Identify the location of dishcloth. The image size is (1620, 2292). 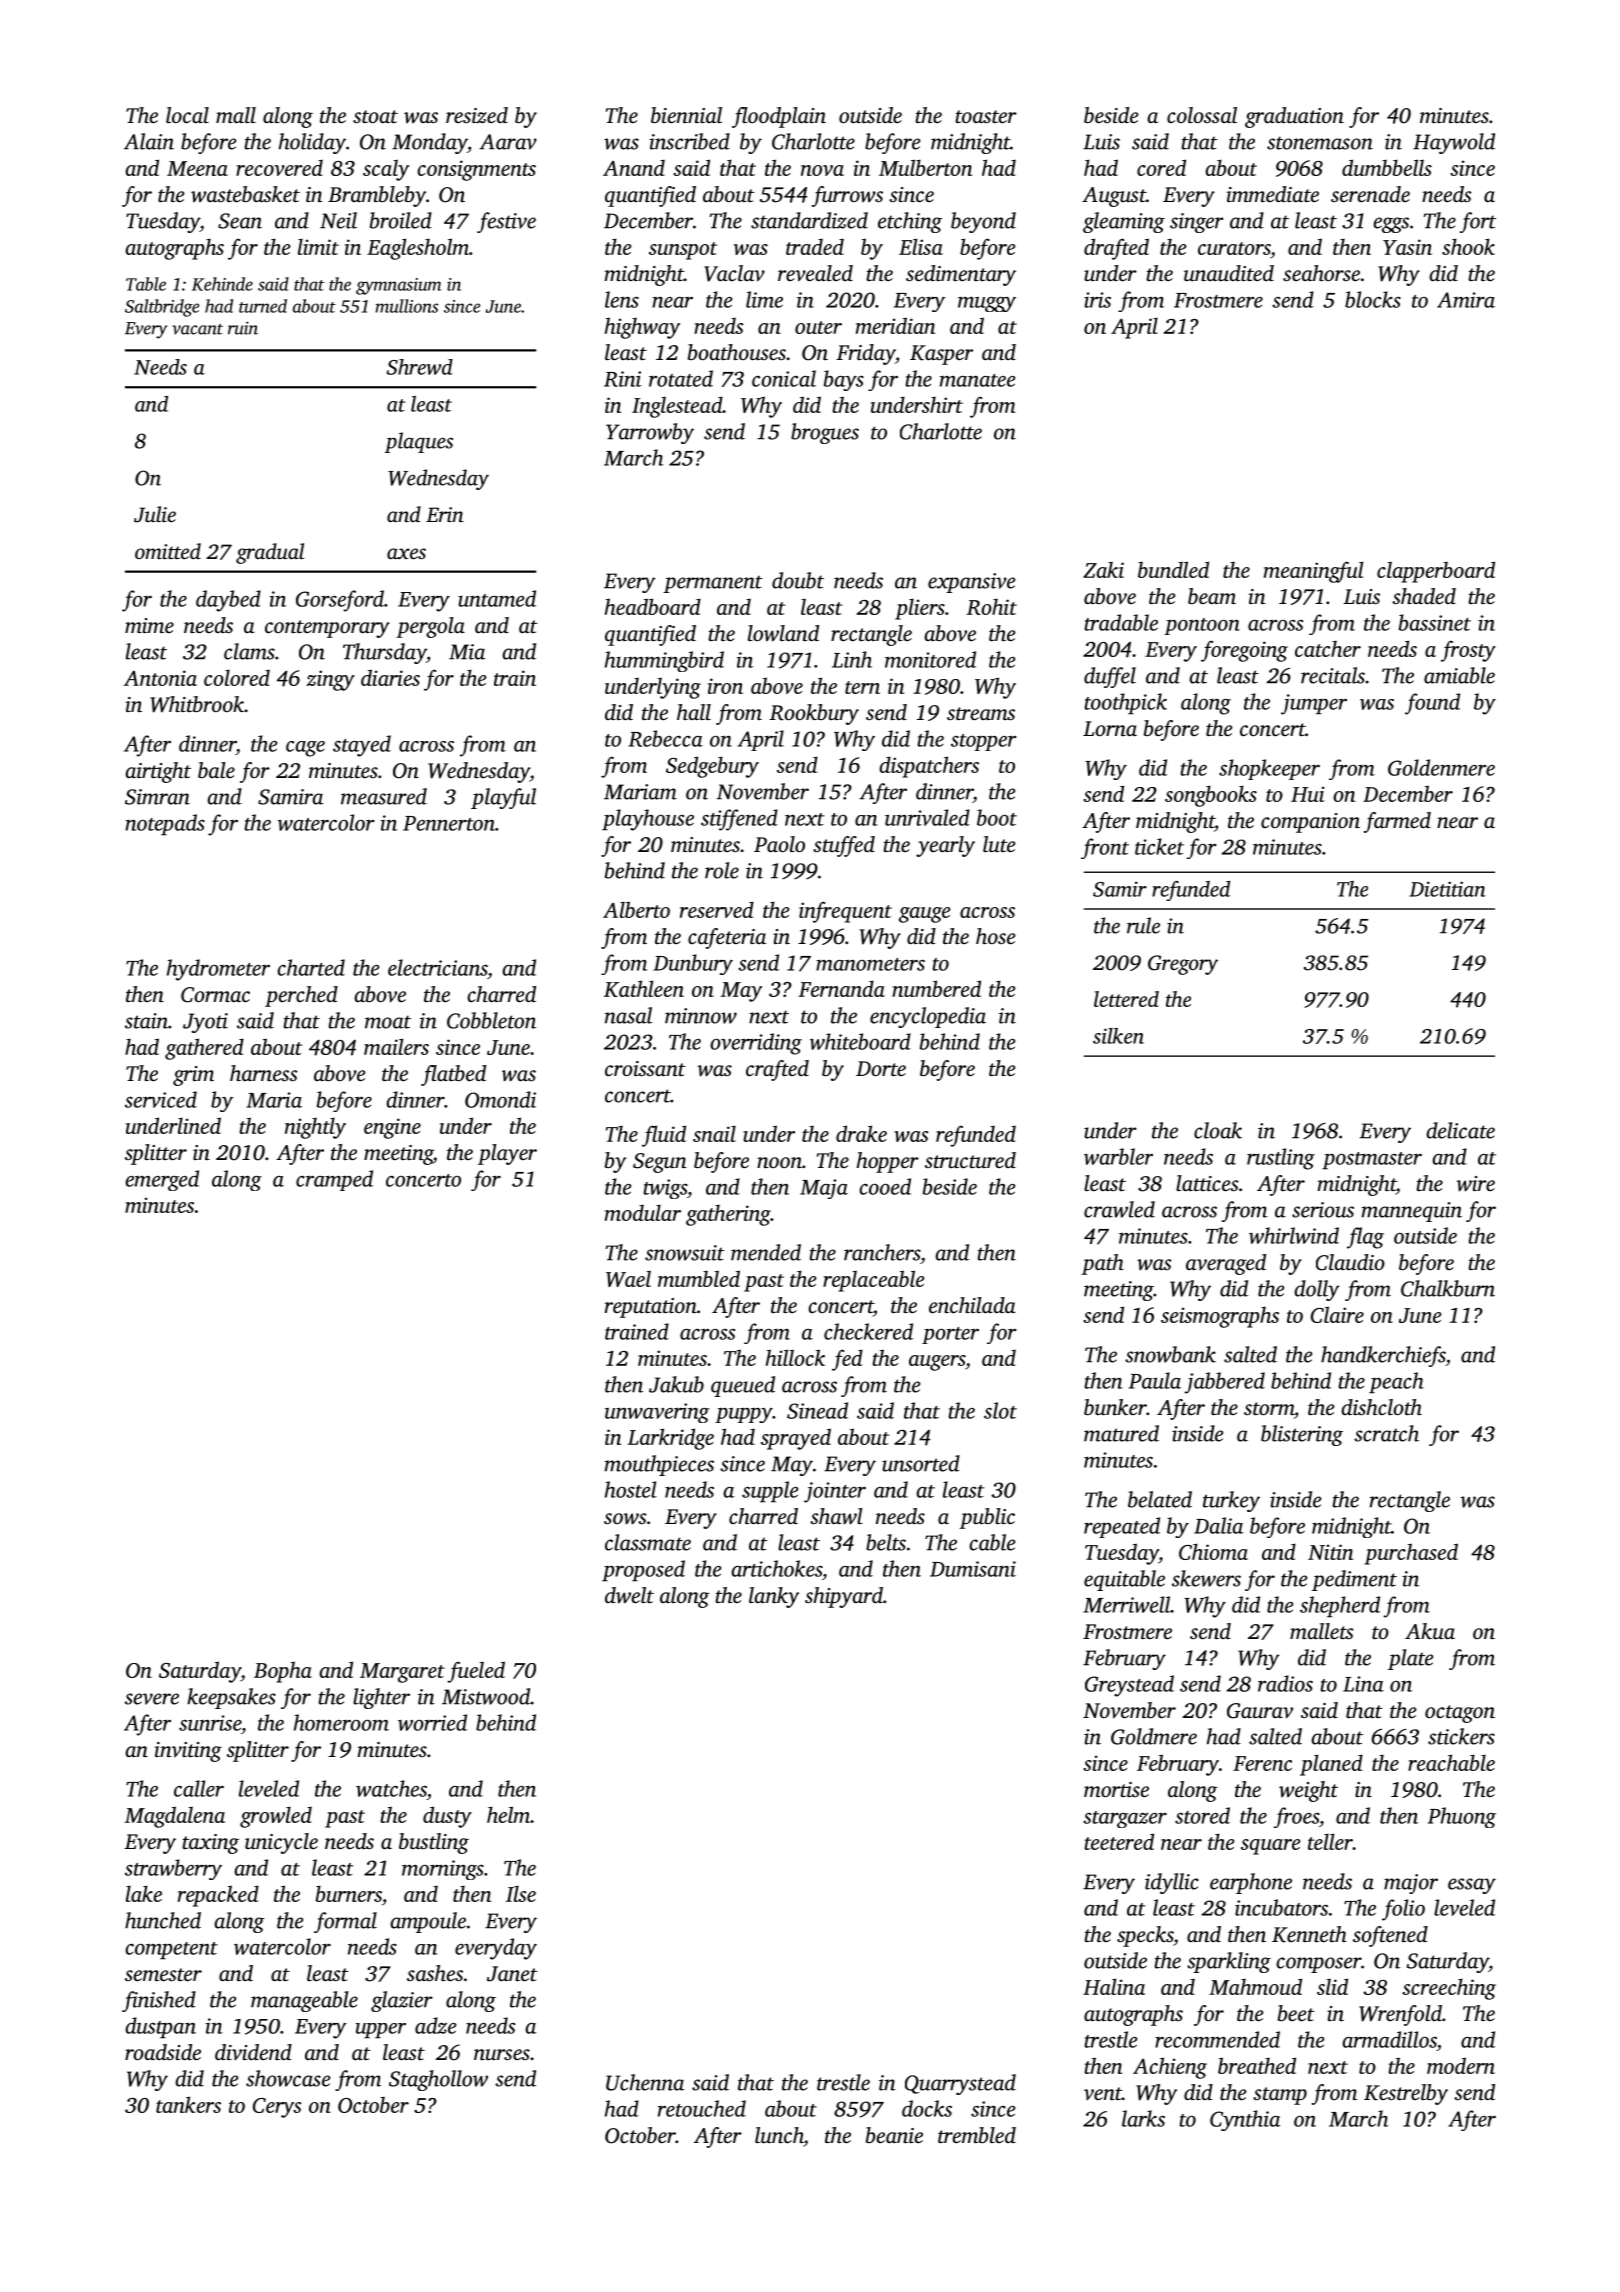
(1381, 1407).
